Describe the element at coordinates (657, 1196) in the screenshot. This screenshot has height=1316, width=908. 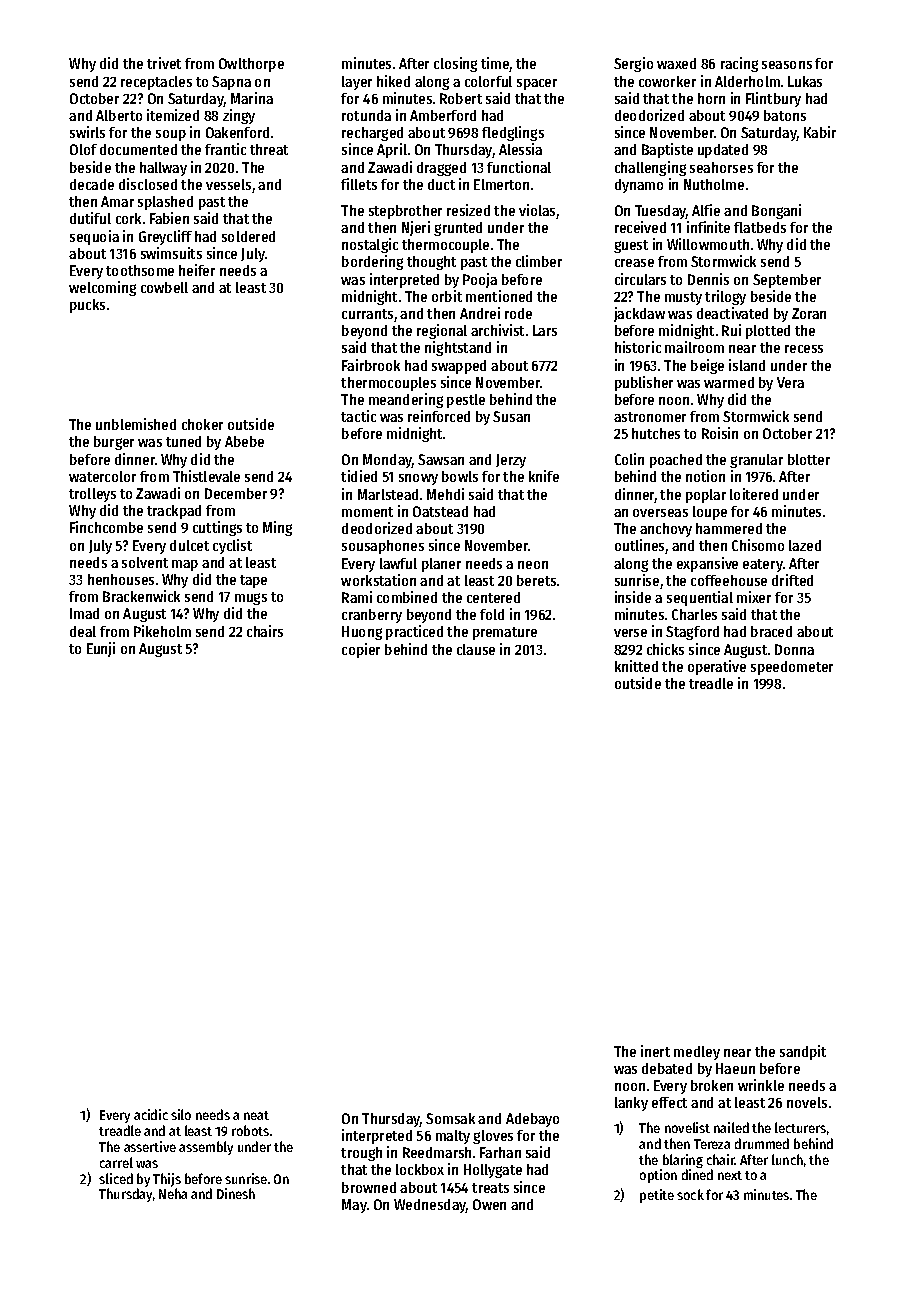
I see `petite` at that location.
